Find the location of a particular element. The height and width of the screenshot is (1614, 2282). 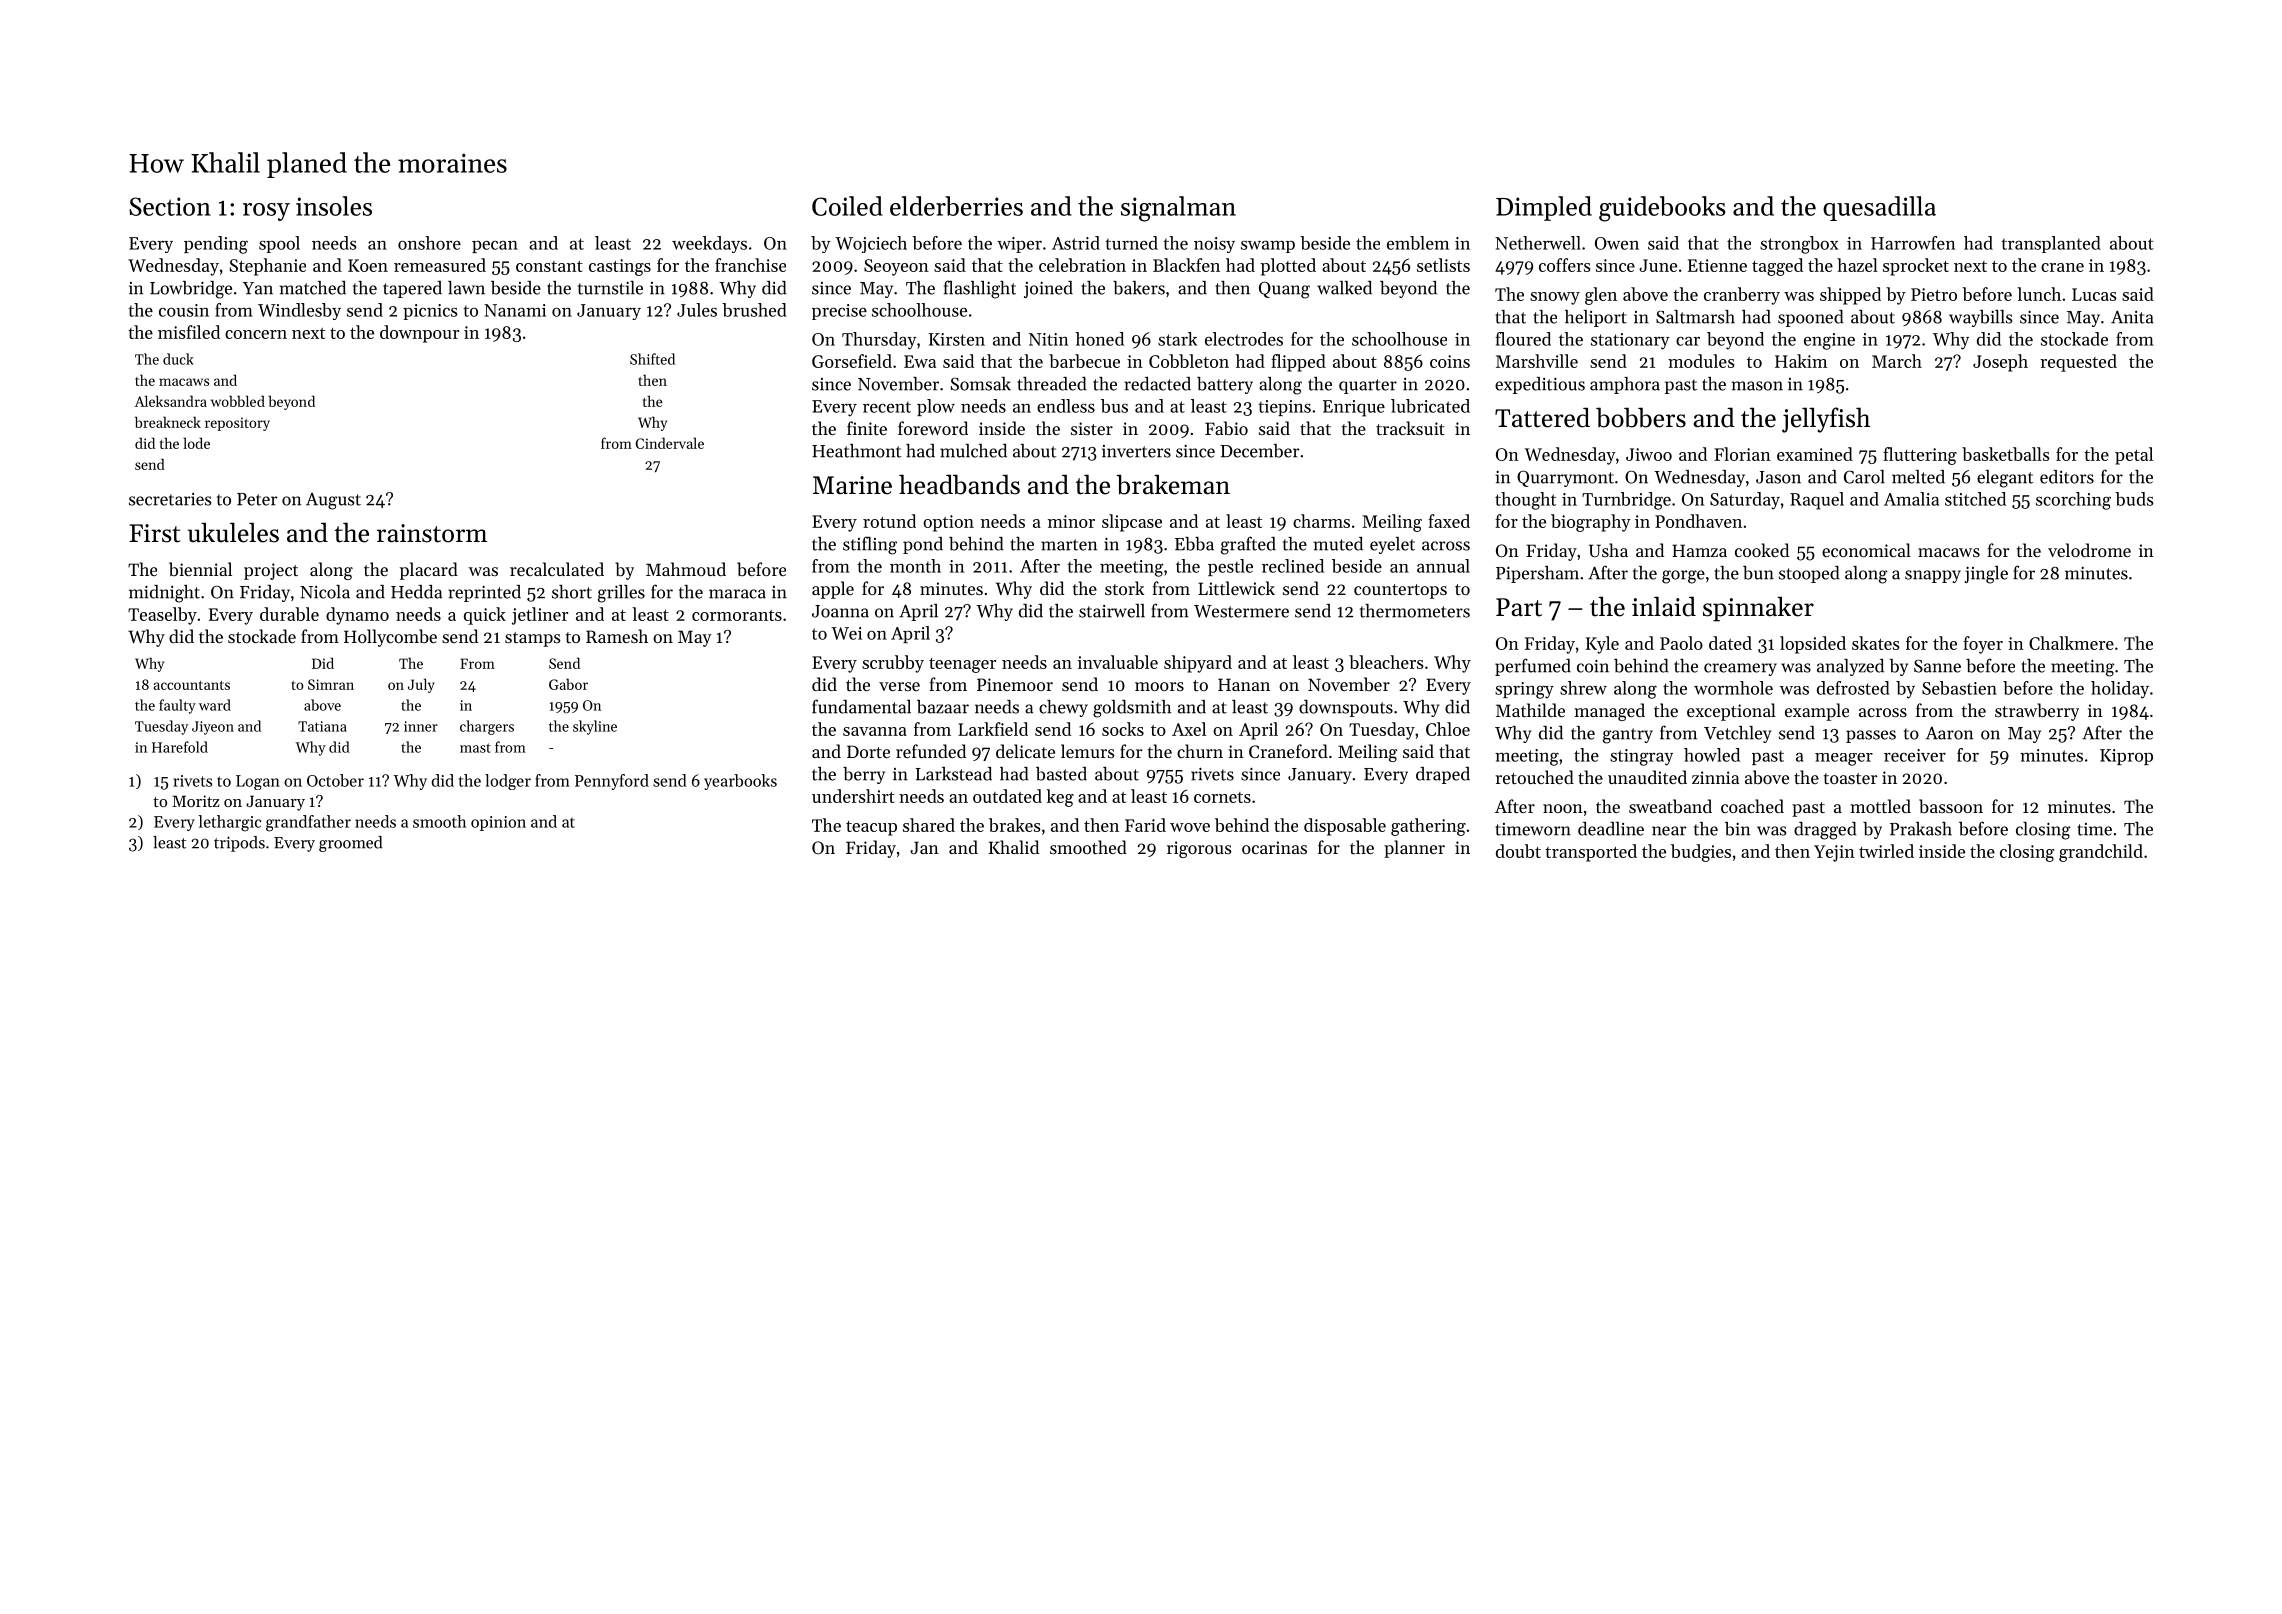

honed is located at coordinates (1100, 339).
